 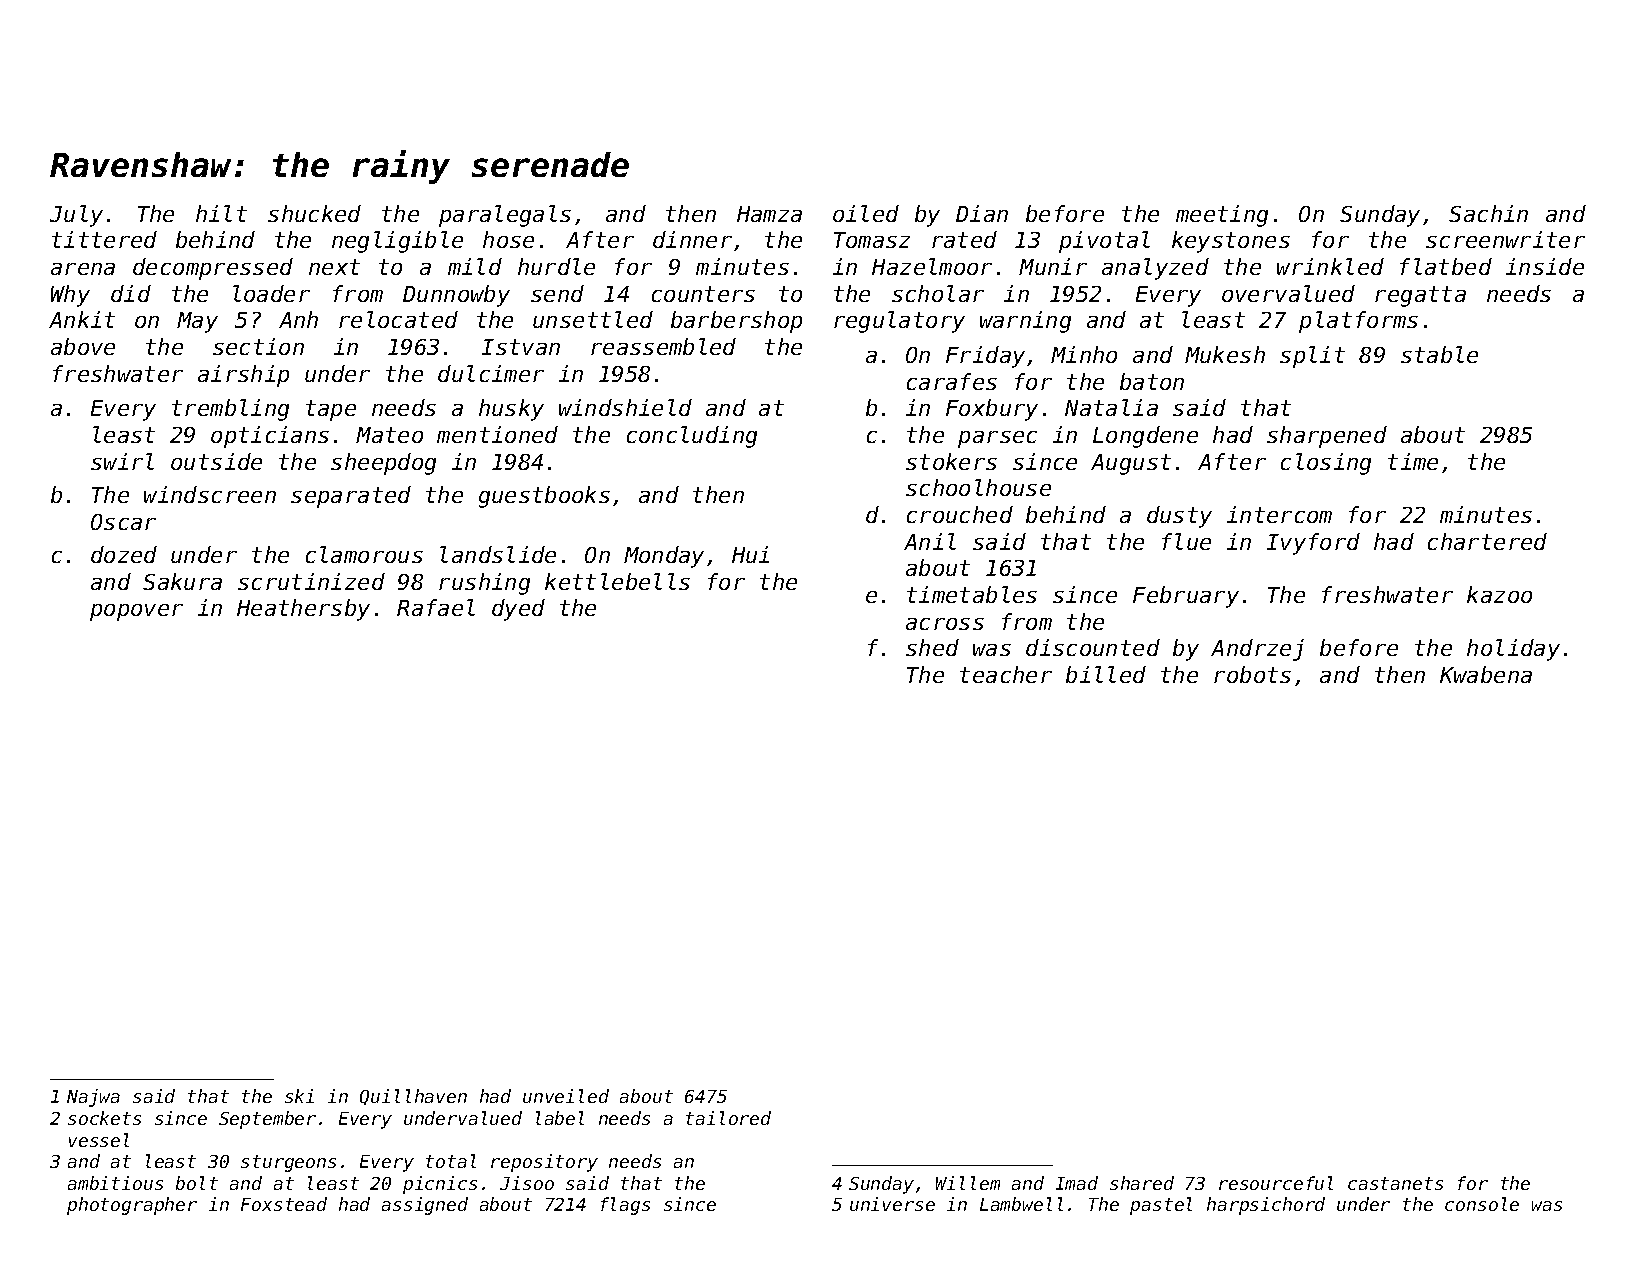 I want to click on robots, so click(x=1252, y=674).
